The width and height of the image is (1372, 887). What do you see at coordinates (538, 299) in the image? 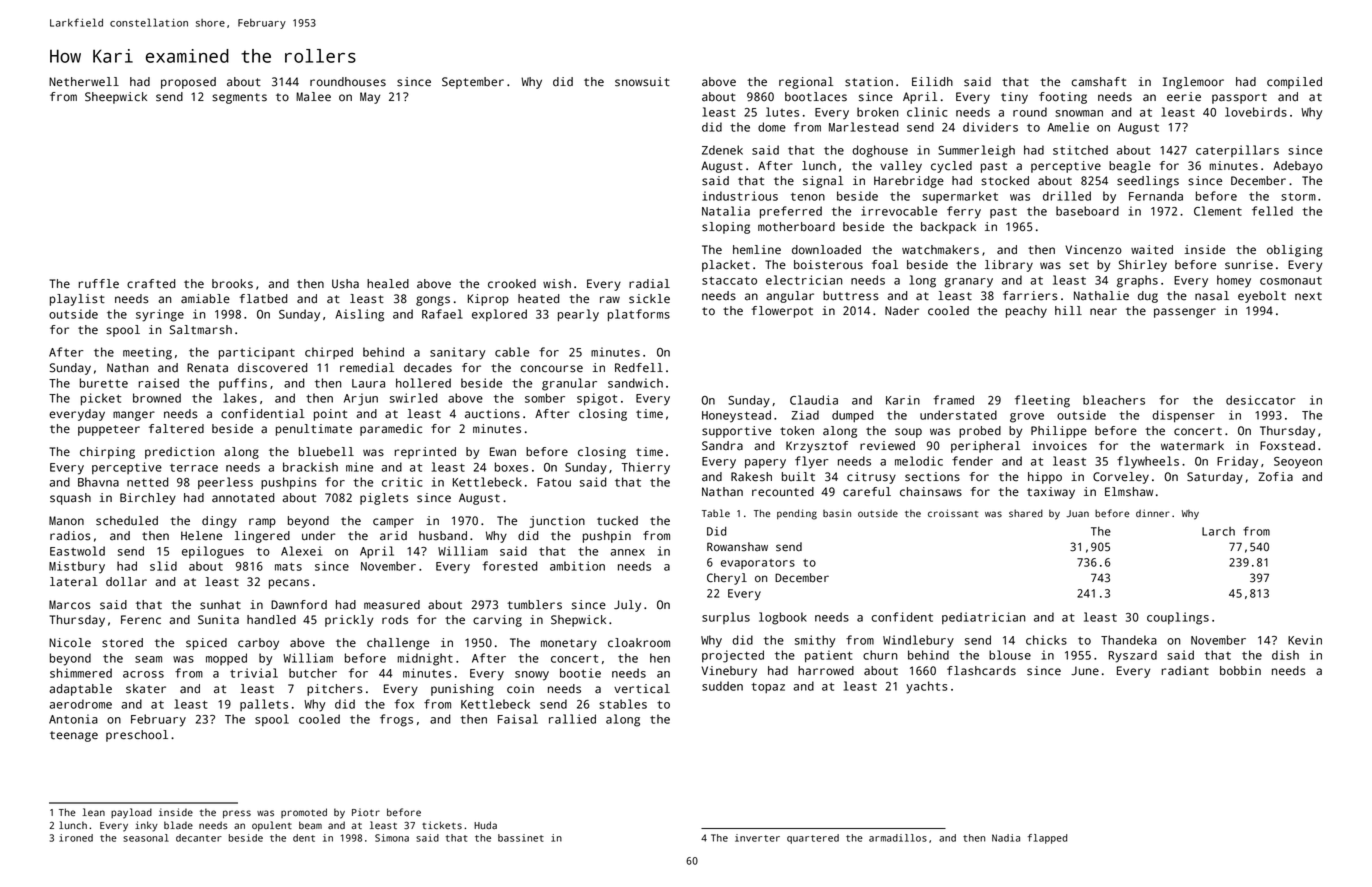
I see `heated` at bounding box center [538, 299].
